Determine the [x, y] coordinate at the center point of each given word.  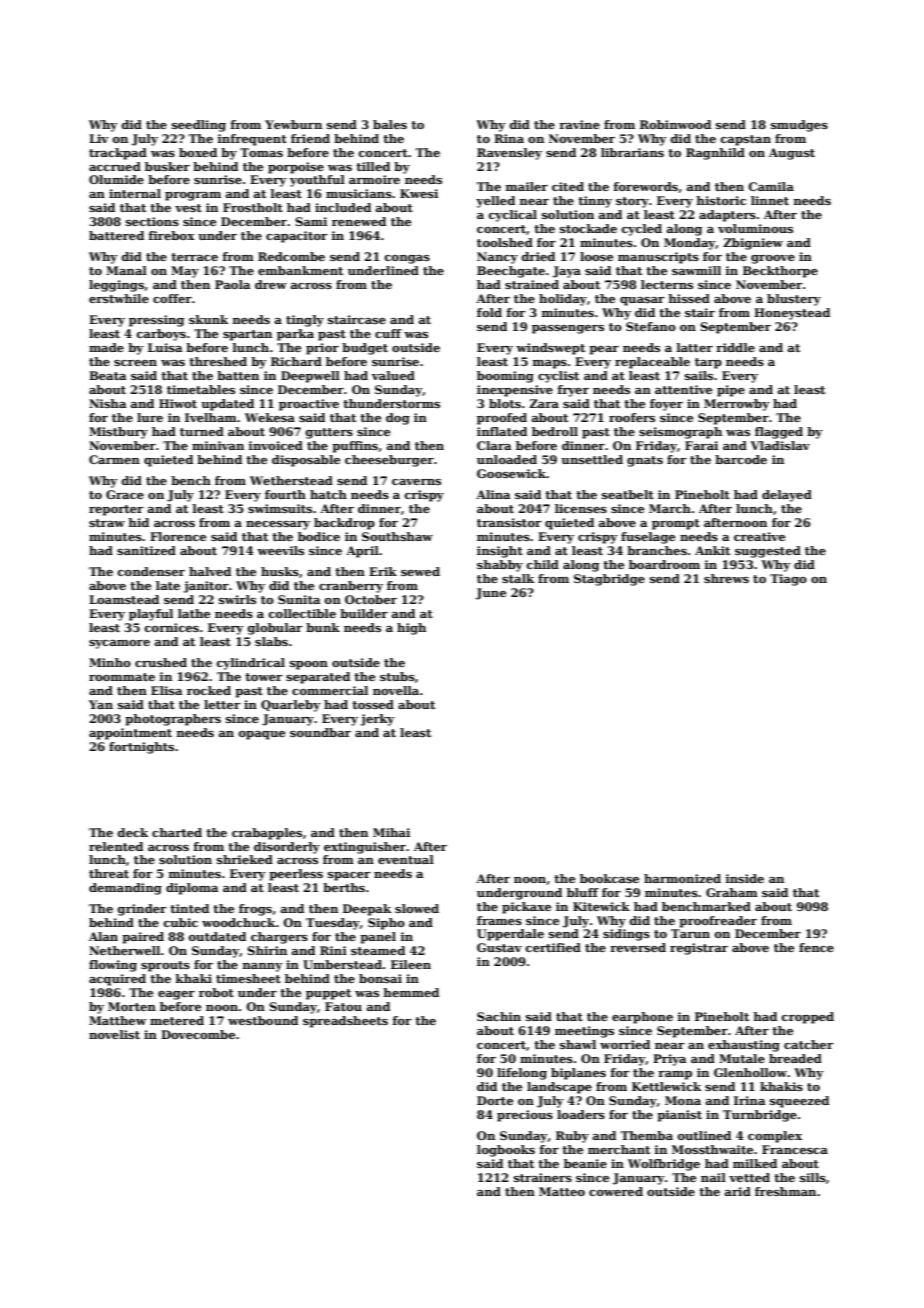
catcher [809, 1044]
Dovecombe [198, 1034]
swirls [237, 599]
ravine [579, 124]
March [670, 508]
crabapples [267, 834]
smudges [799, 126]
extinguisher [365, 848]
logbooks [506, 1151]
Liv [99, 138]
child [543, 564]
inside [744, 878]
